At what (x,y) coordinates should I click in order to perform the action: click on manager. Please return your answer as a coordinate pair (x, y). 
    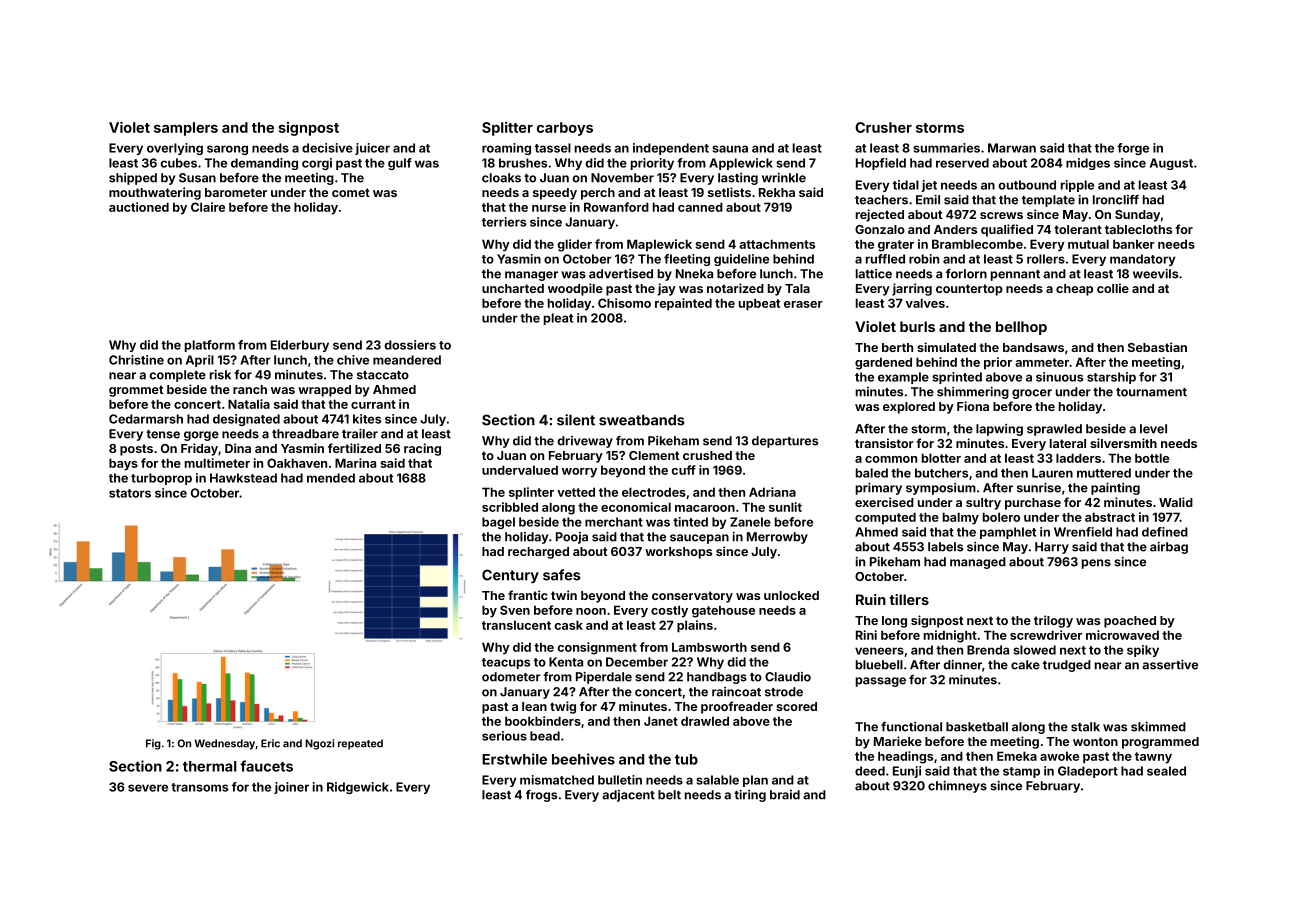
    Looking at the image, I should click on (531, 276).
